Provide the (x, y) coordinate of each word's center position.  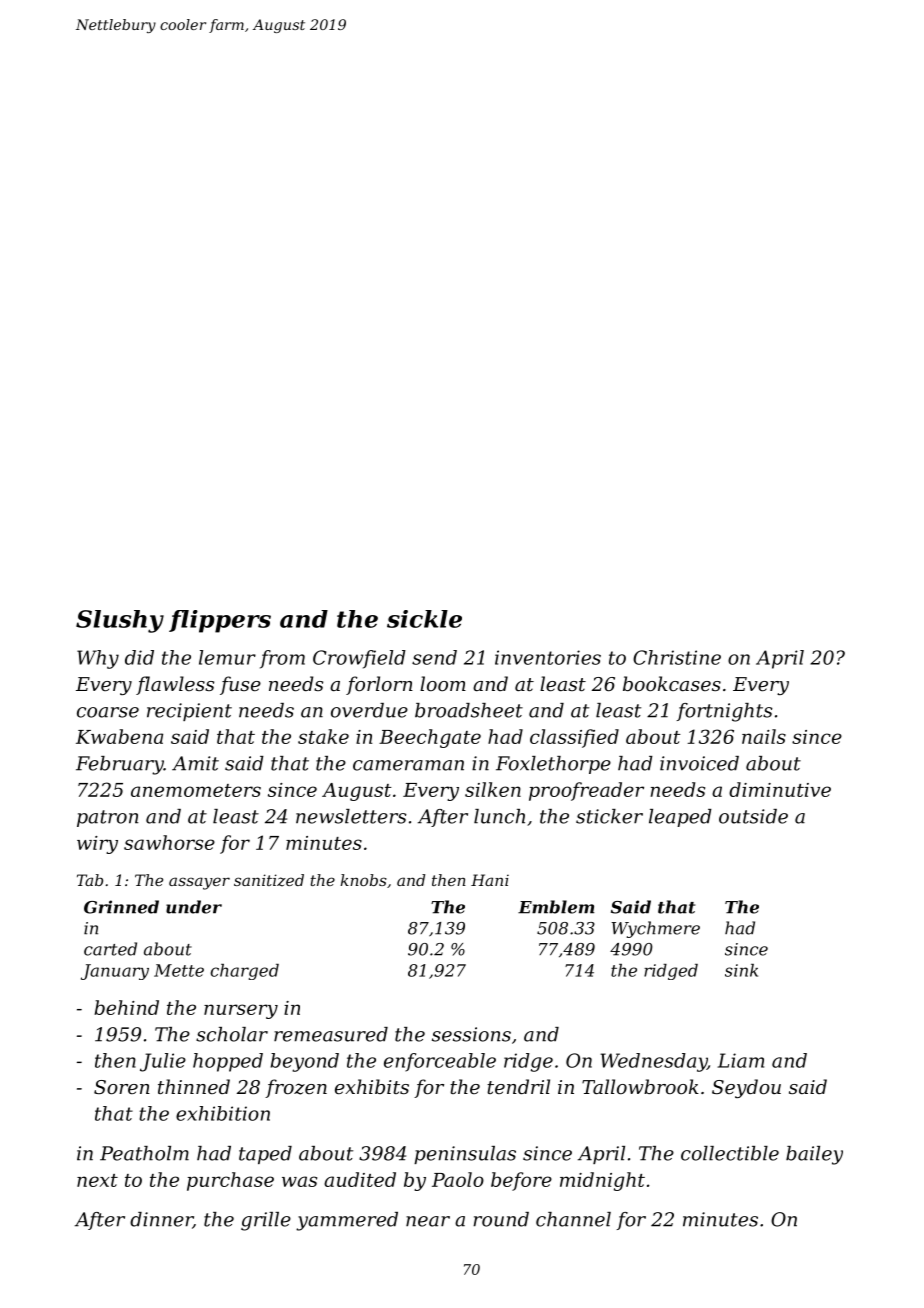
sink (741, 970)
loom (443, 683)
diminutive (780, 789)
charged (244, 972)
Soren (122, 1087)
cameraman (408, 765)
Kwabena (119, 736)
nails (764, 736)
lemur (227, 657)
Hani (490, 880)
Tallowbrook (640, 1086)
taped (265, 1155)
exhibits (372, 1086)
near (428, 1221)
